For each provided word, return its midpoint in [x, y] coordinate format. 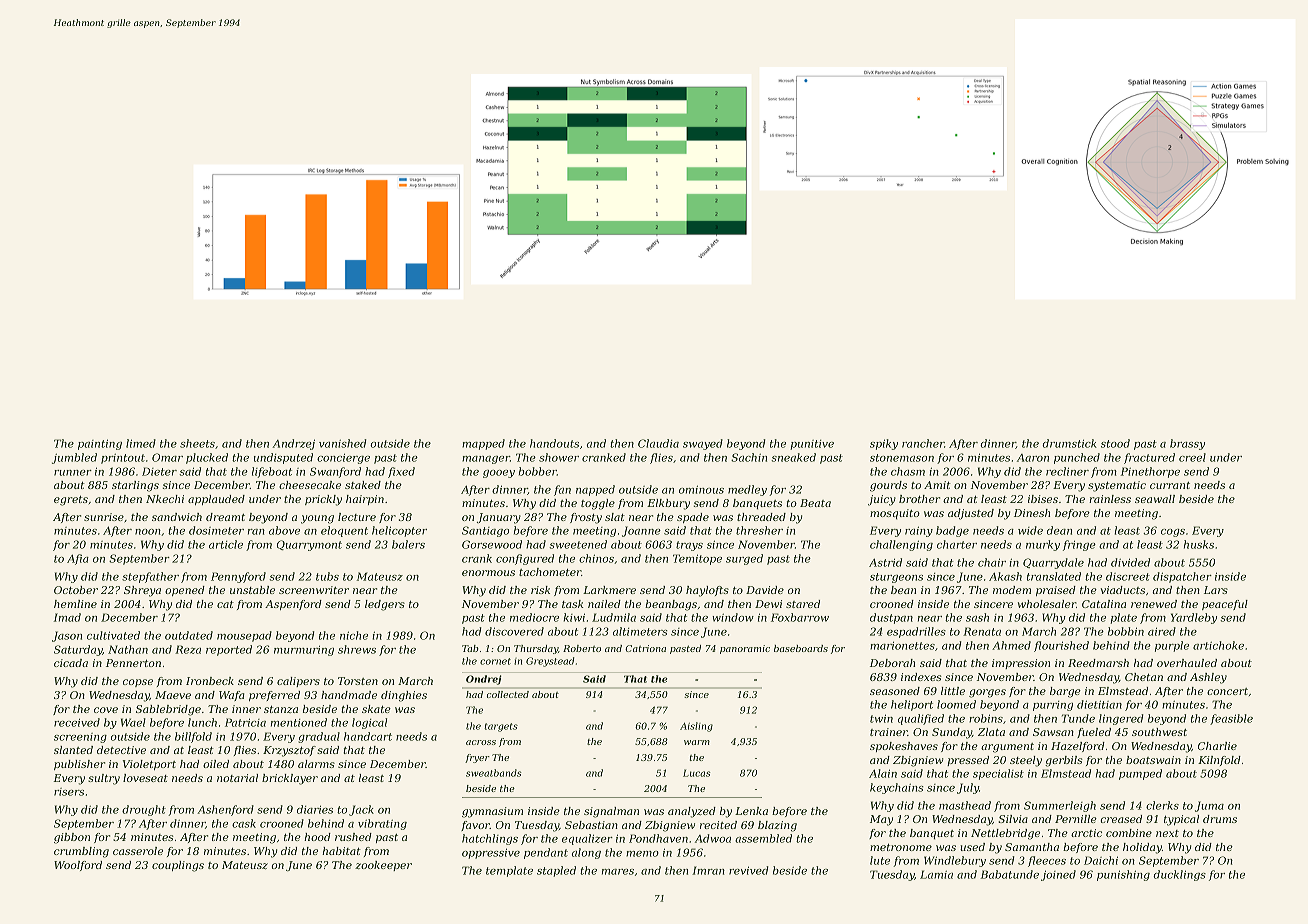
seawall [1155, 499]
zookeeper [383, 866]
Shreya [142, 591]
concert [1227, 691]
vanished [342, 443]
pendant [546, 853]
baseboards [801, 648]
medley [747, 490]
